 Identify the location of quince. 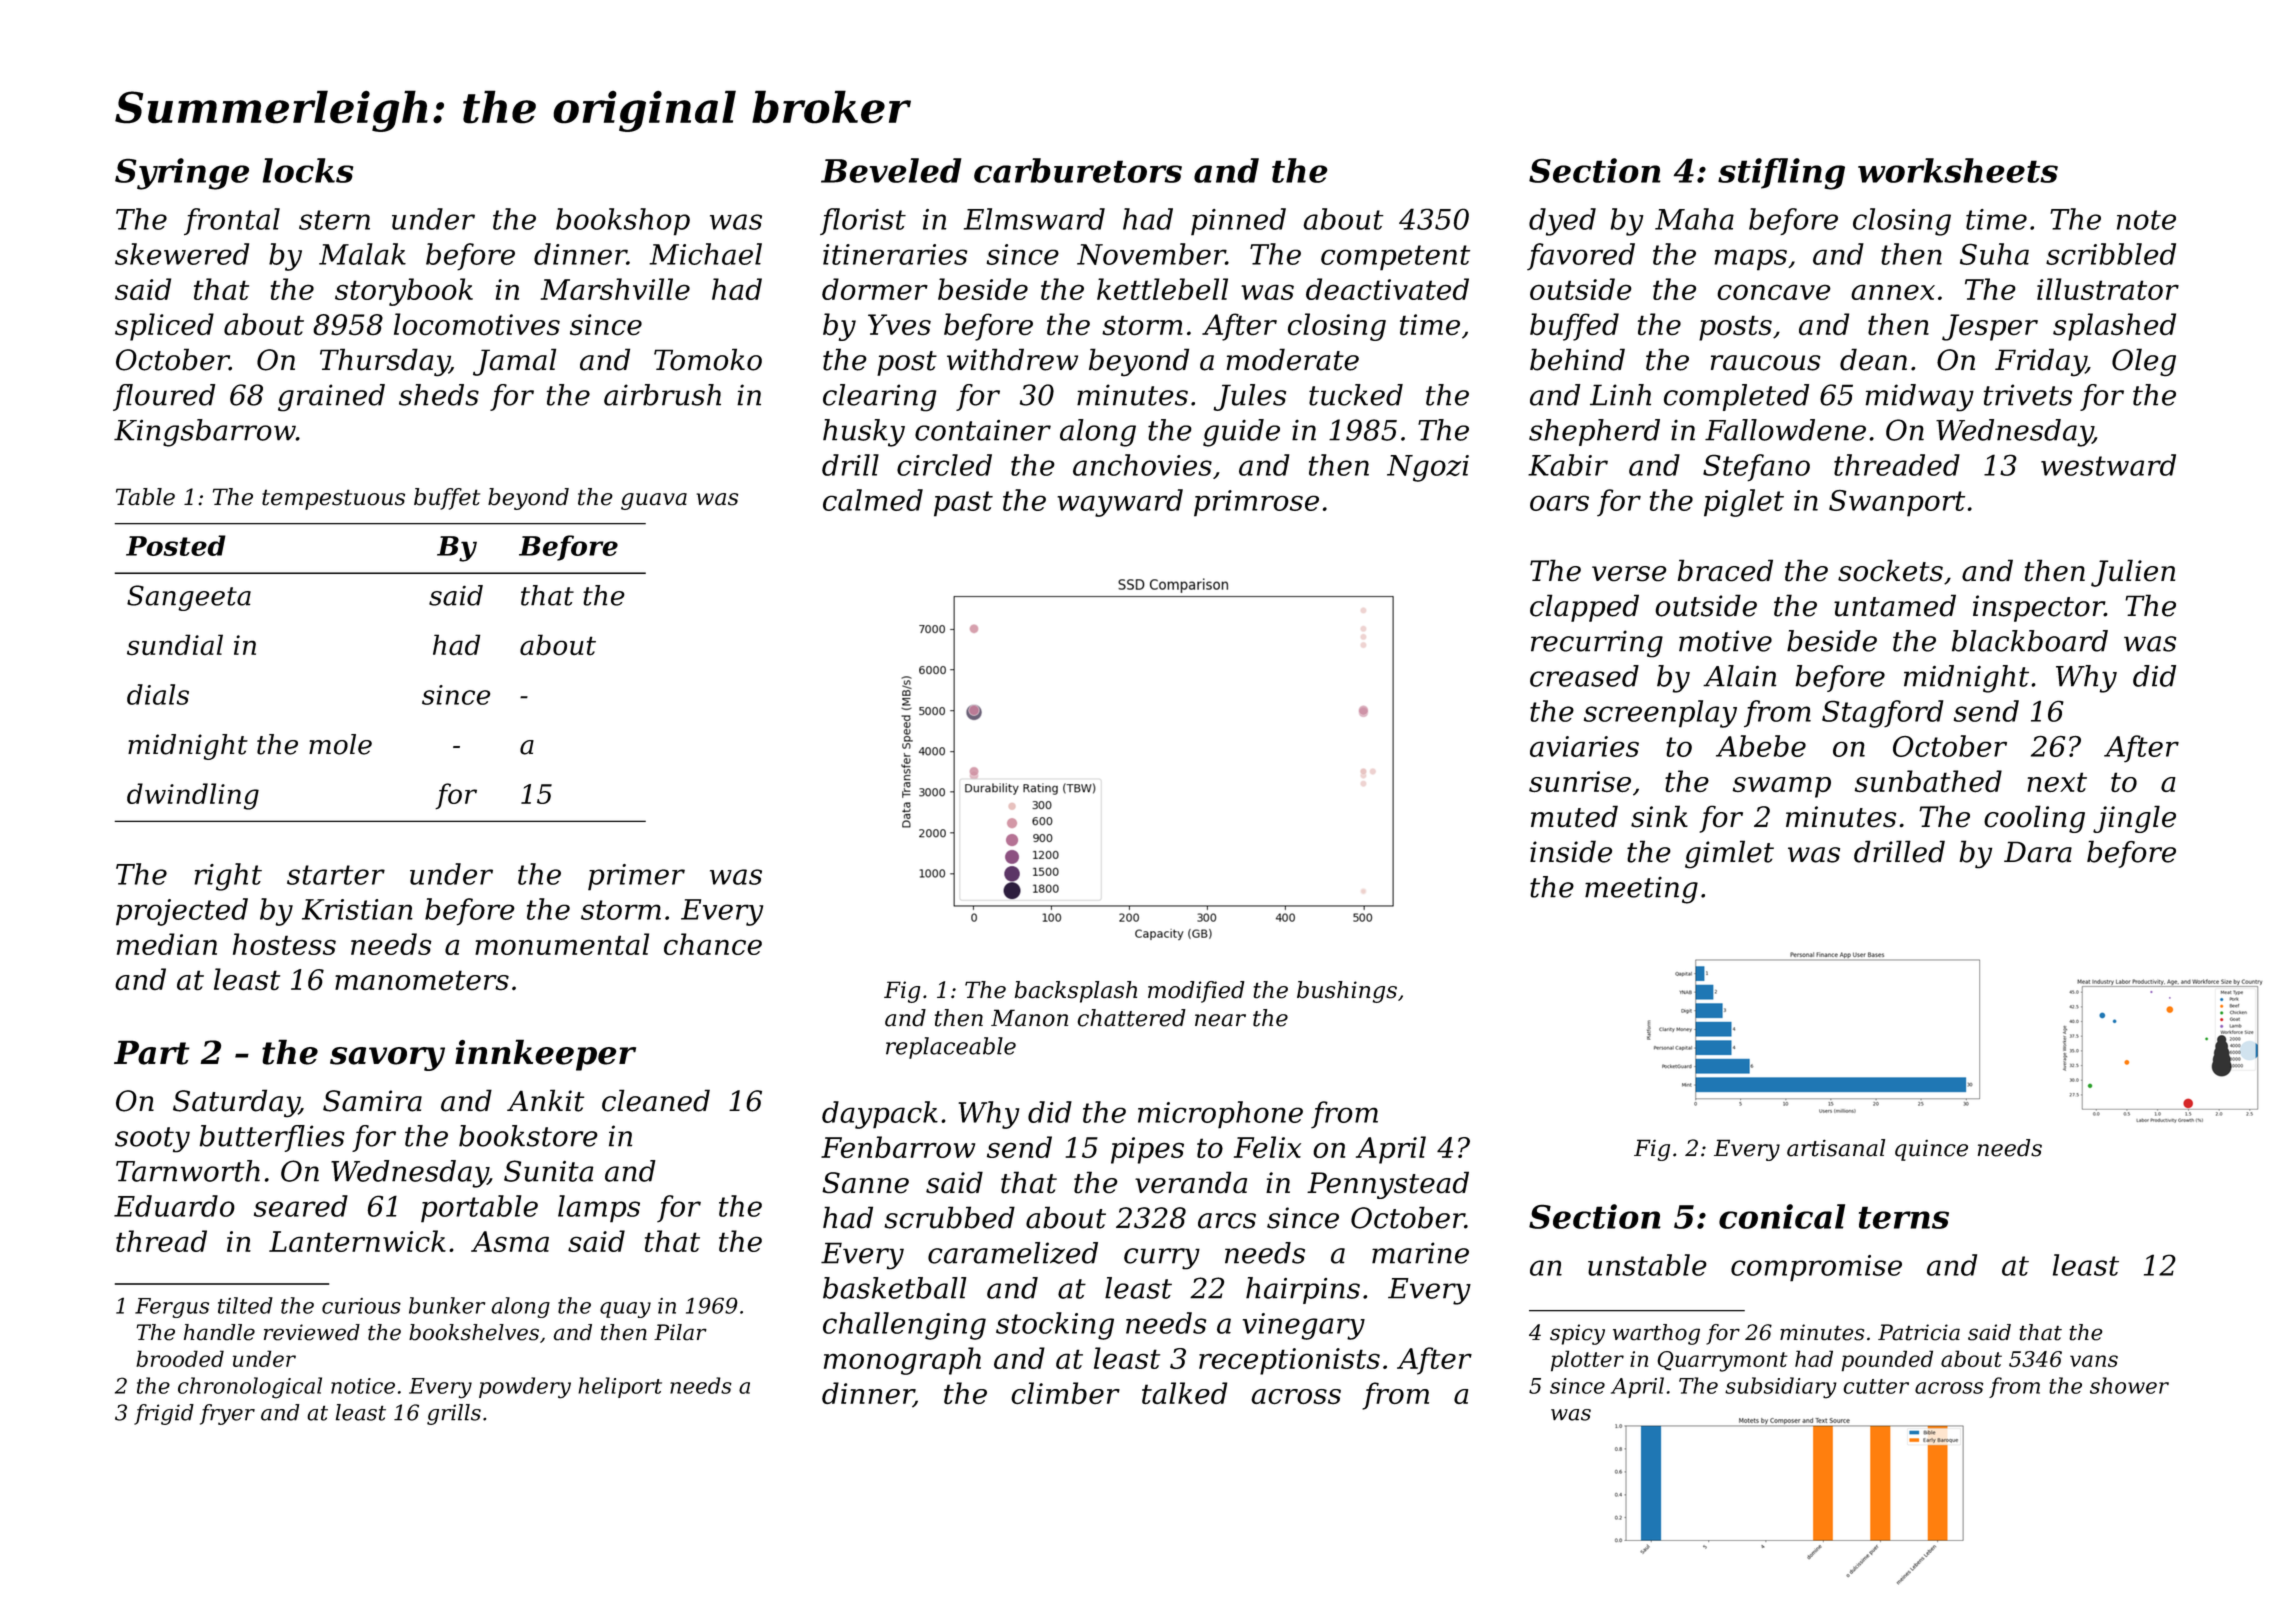
(1931, 1150).
